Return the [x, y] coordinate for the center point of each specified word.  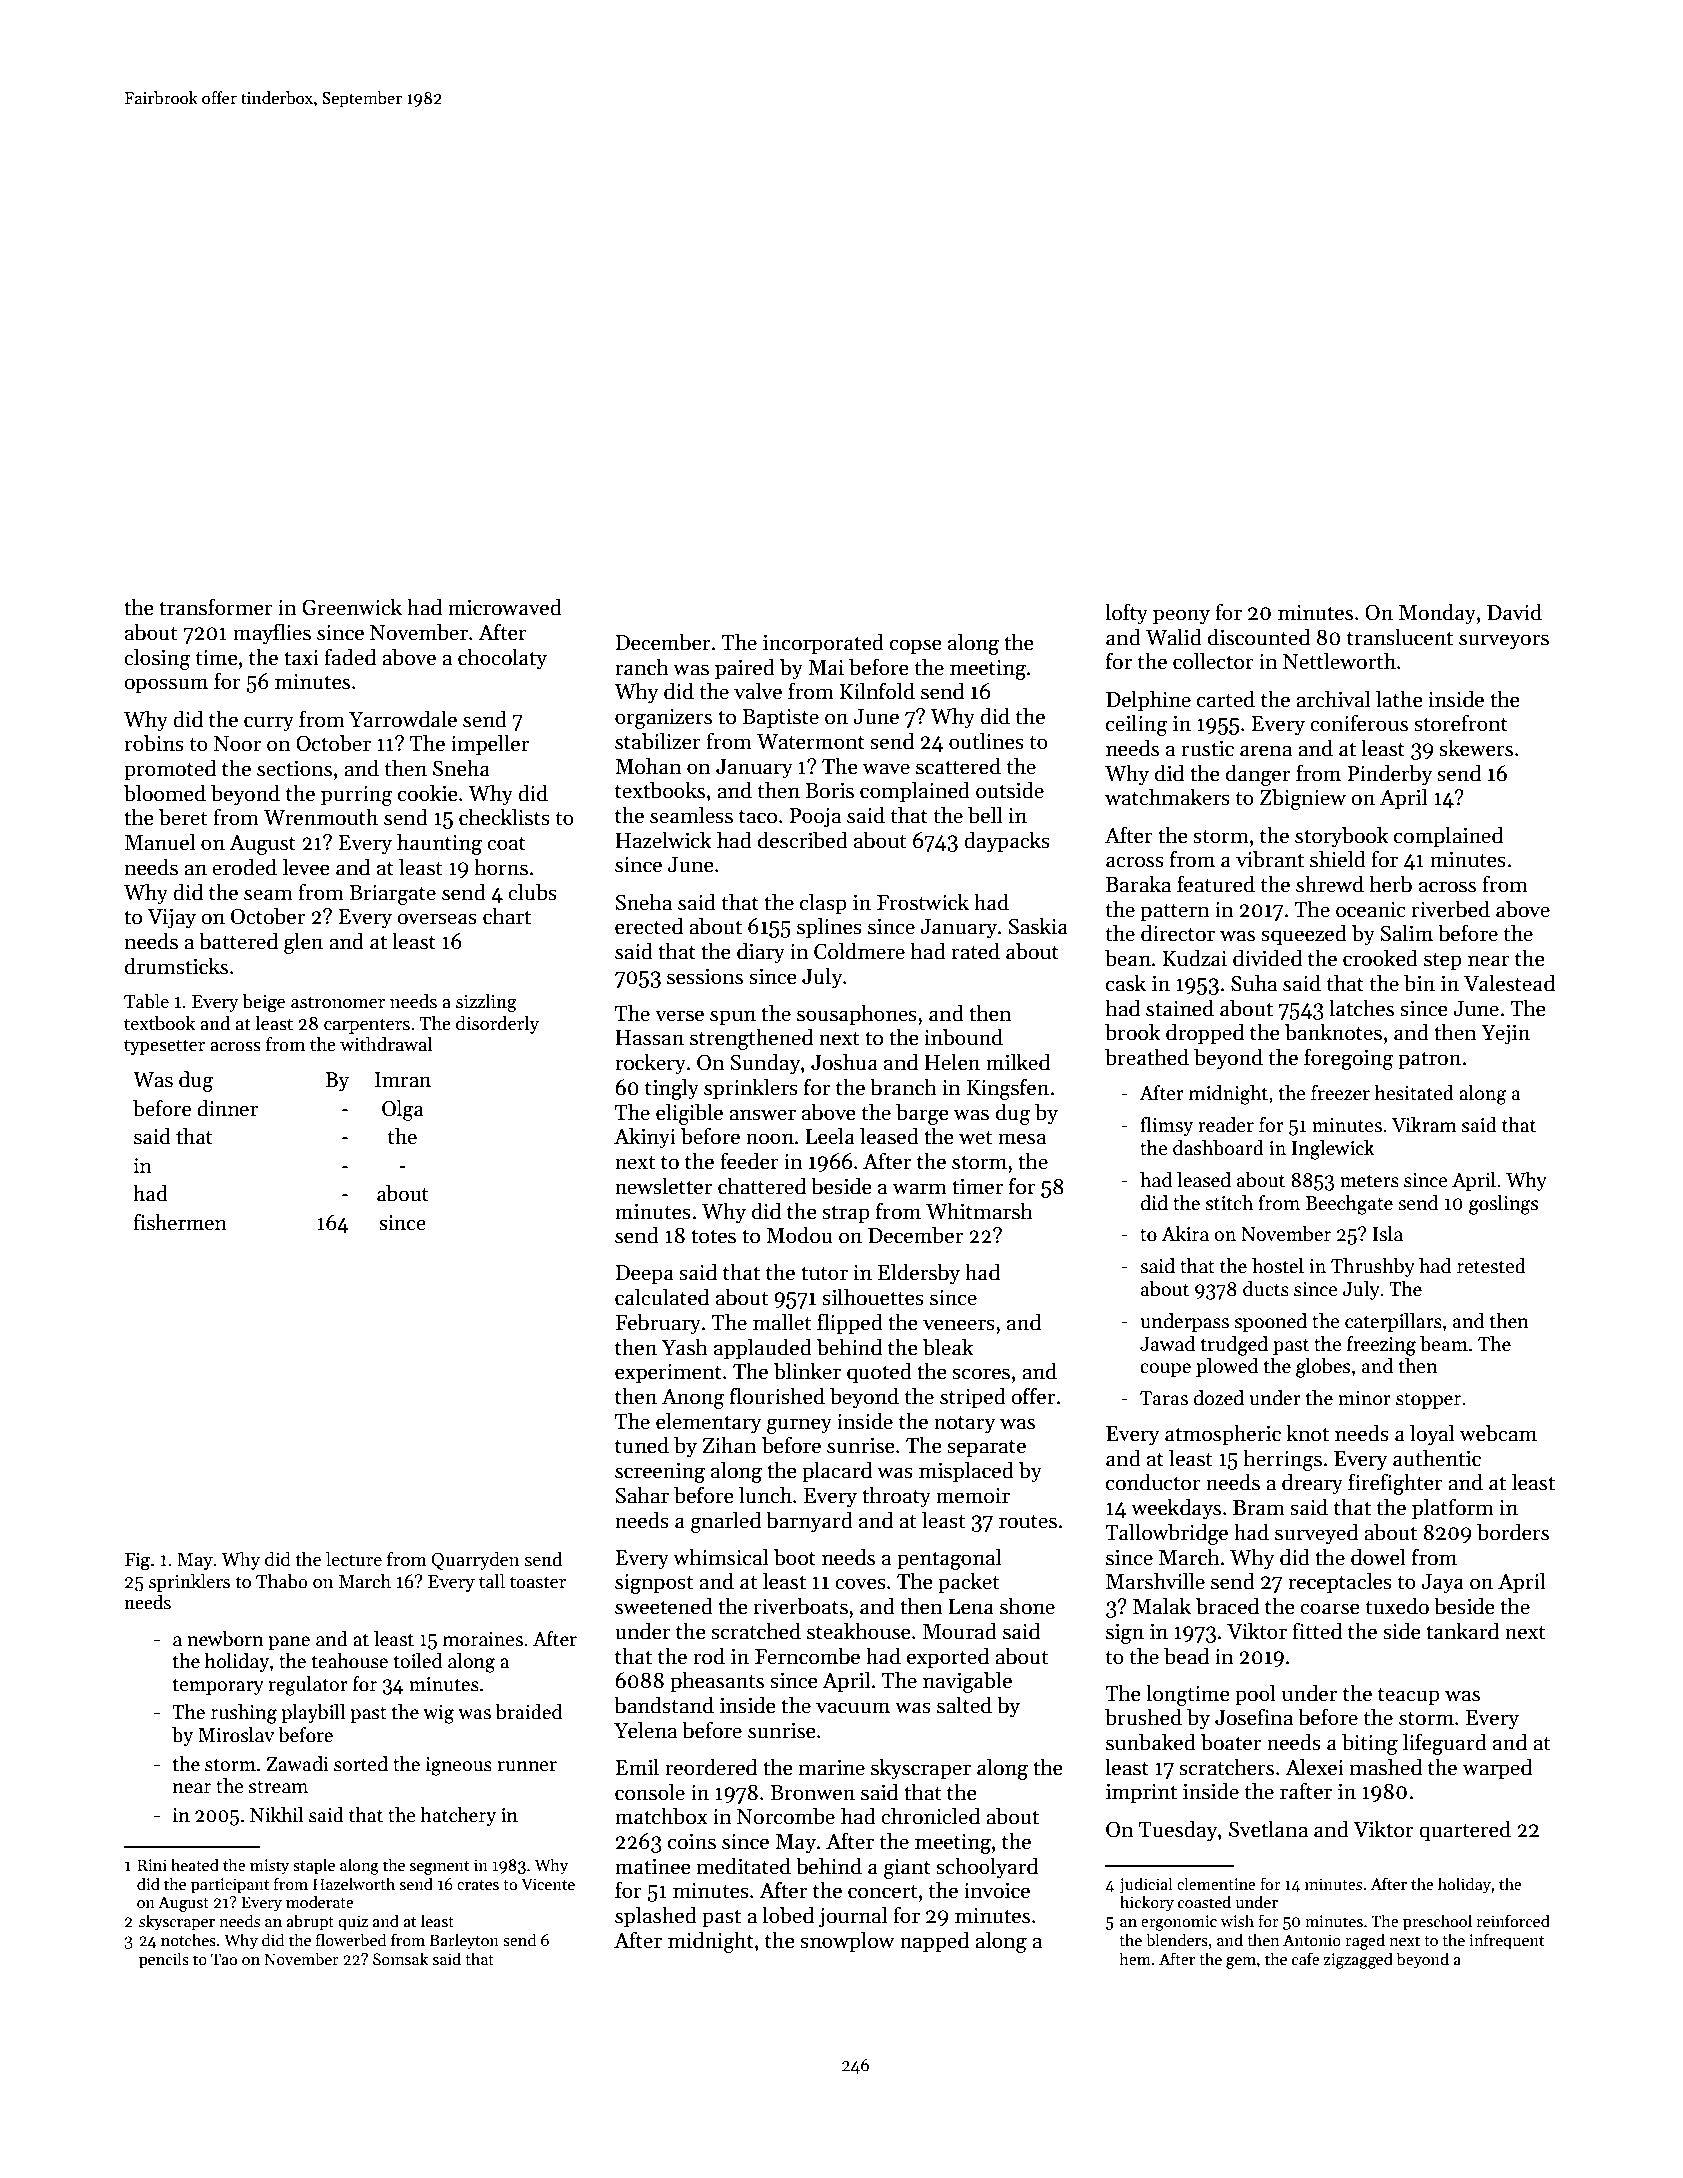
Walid [1174, 637]
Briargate [392, 895]
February [658, 1324]
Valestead [1509, 983]
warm [920, 1189]
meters [1369, 1181]
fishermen [180, 1222]
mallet [782, 1322]
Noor [237, 744]
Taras [1164, 1398]
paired [745, 669]
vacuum [853, 1708]
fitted [1317, 1631]
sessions [705, 977]
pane [289, 1643]
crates [478, 1885]
